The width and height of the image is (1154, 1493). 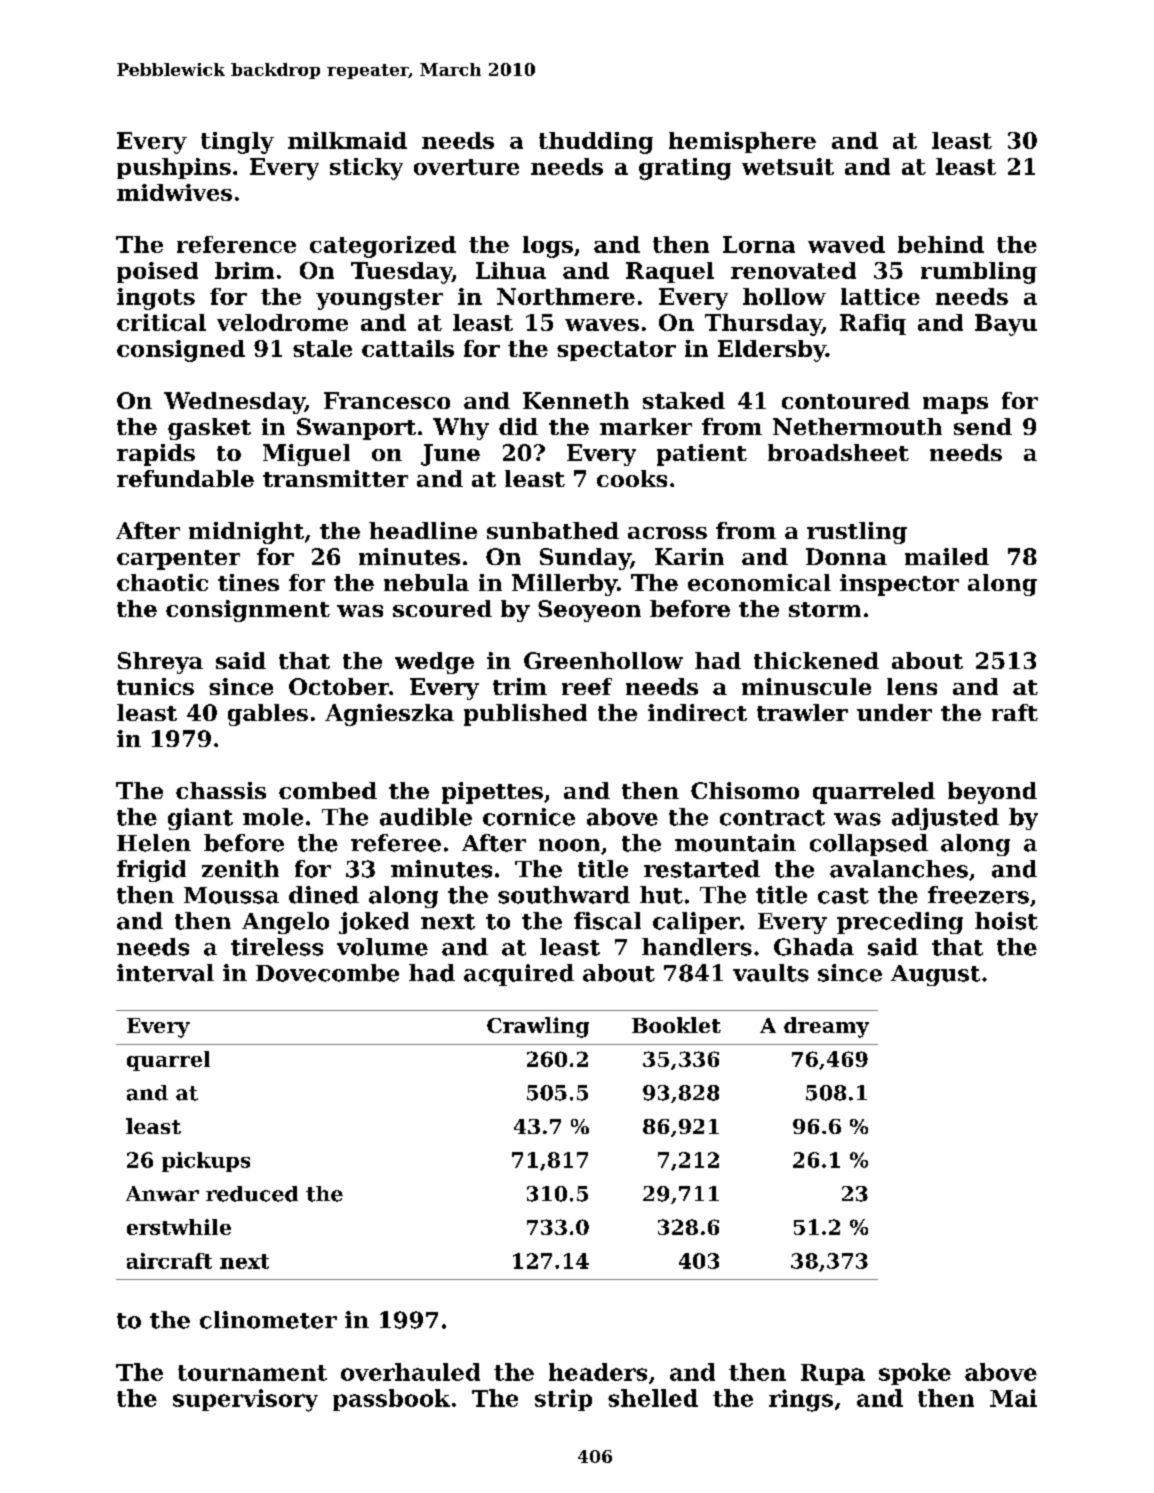 What do you see at coordinates (912, 686) in the image?
I see `lens` at bounding box center [912, 686].
